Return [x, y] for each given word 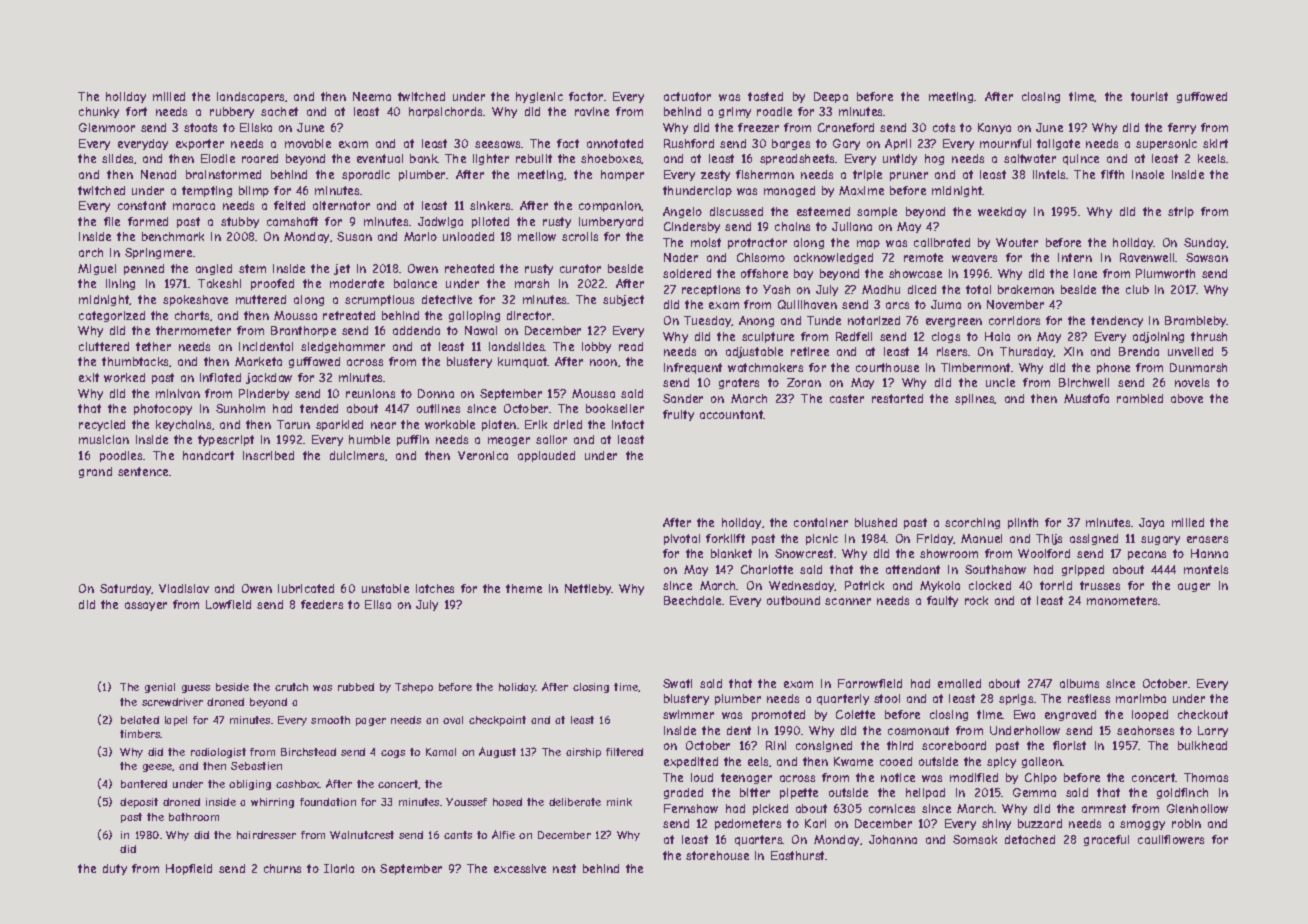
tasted [765, 96]
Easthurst [798, 855]
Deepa [831, 97]
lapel [176, 721]
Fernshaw [691, 808]
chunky [99, 112]
